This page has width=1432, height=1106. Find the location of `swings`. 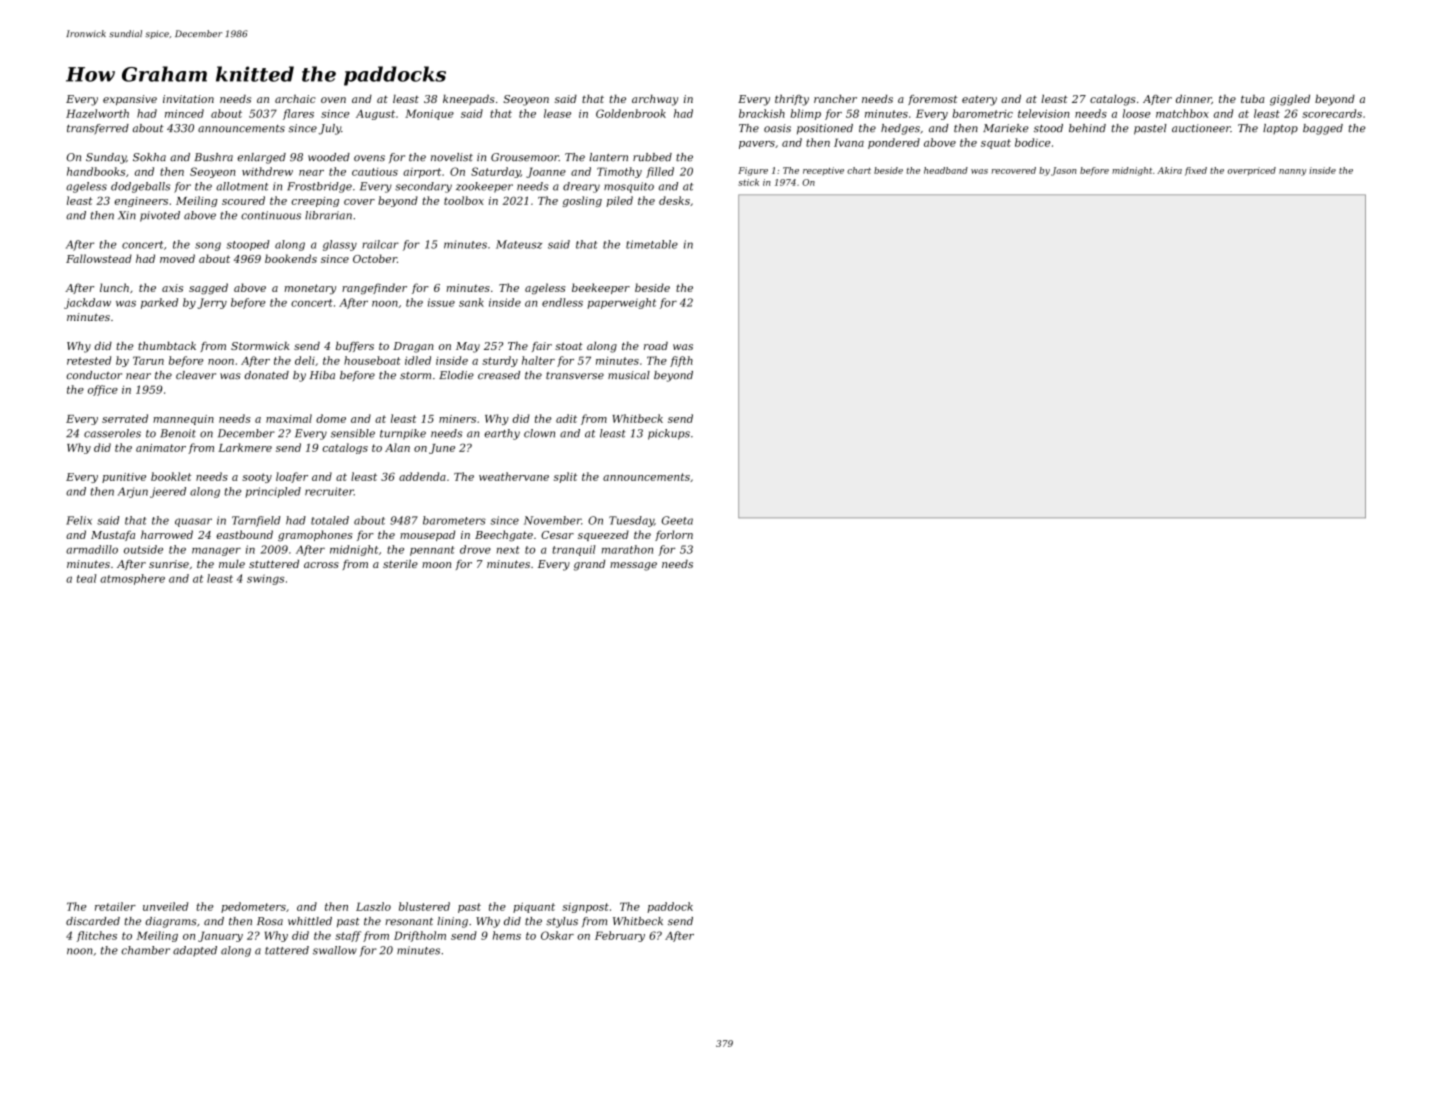

swings is located at coordinates (265, 579).
